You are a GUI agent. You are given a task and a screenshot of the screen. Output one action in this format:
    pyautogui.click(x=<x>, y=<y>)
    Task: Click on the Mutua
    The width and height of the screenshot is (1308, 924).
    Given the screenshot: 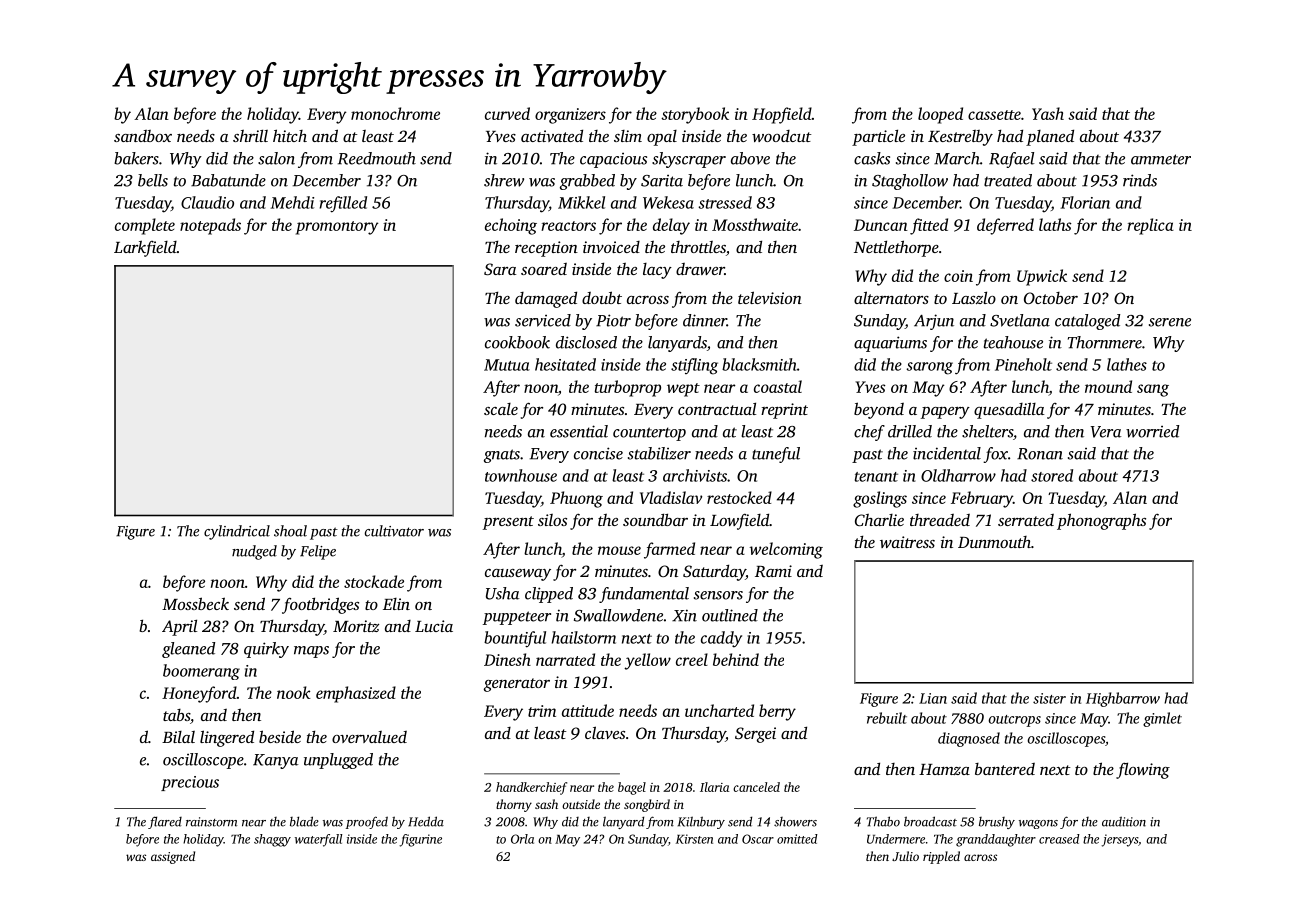 What is the action you would take?
    pyautogui.click(x=507, y=365)
